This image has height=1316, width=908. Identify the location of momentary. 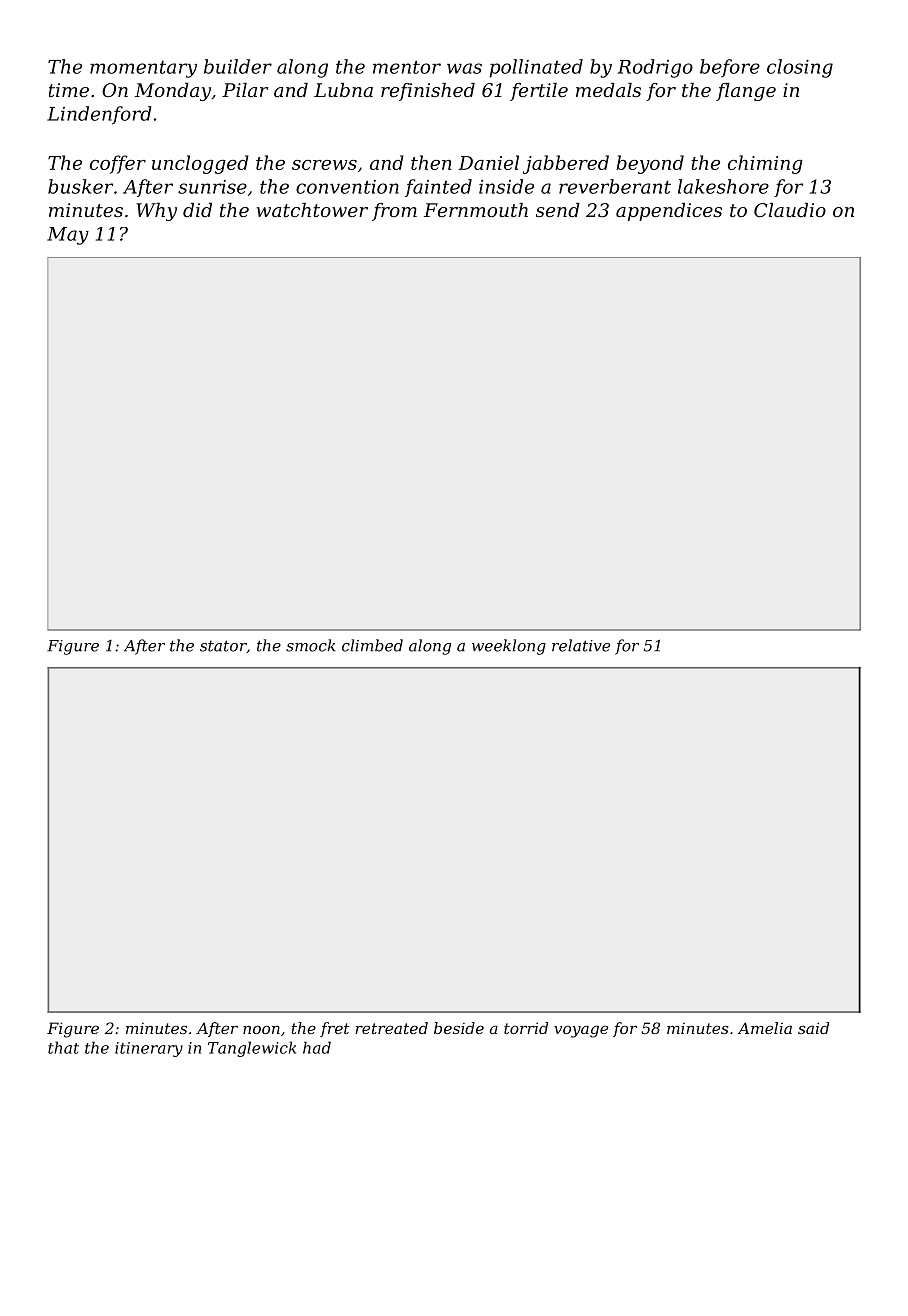
(143, 69).
